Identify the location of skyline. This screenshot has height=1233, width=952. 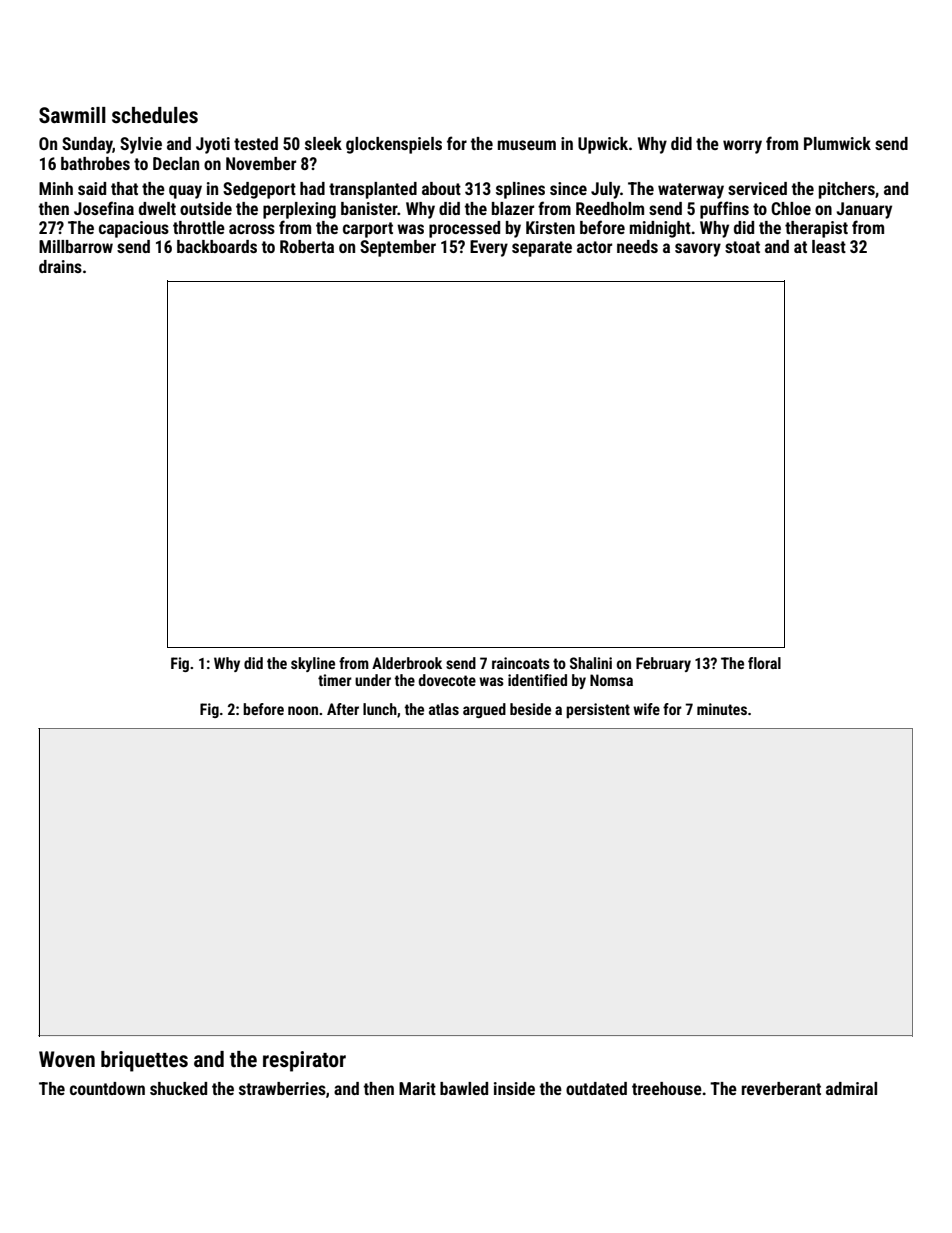
(313, 664).
